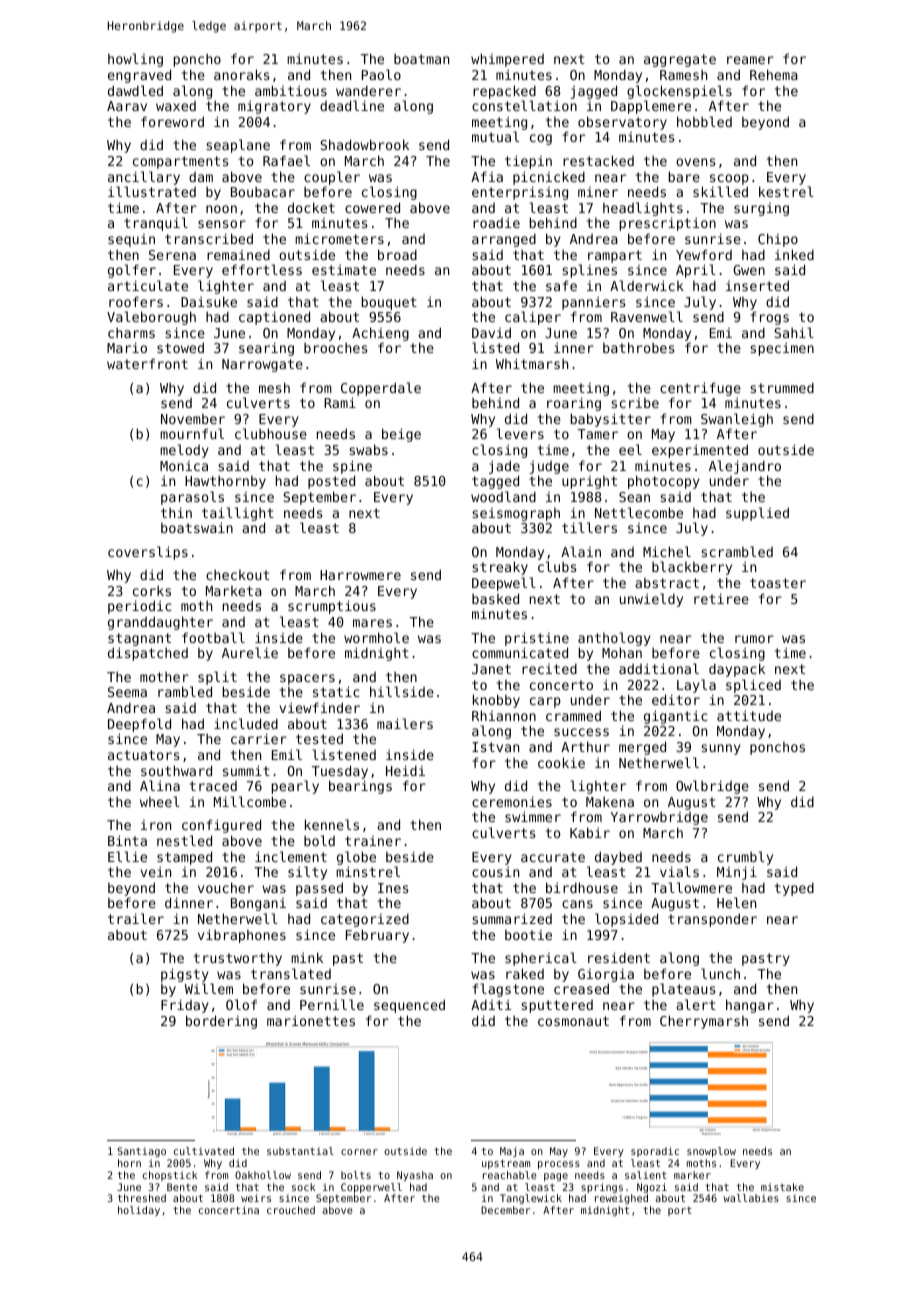 Image resolution: width=924 pixels, height=1308 pixels. I want to click on panniers, so click(594, 303).
